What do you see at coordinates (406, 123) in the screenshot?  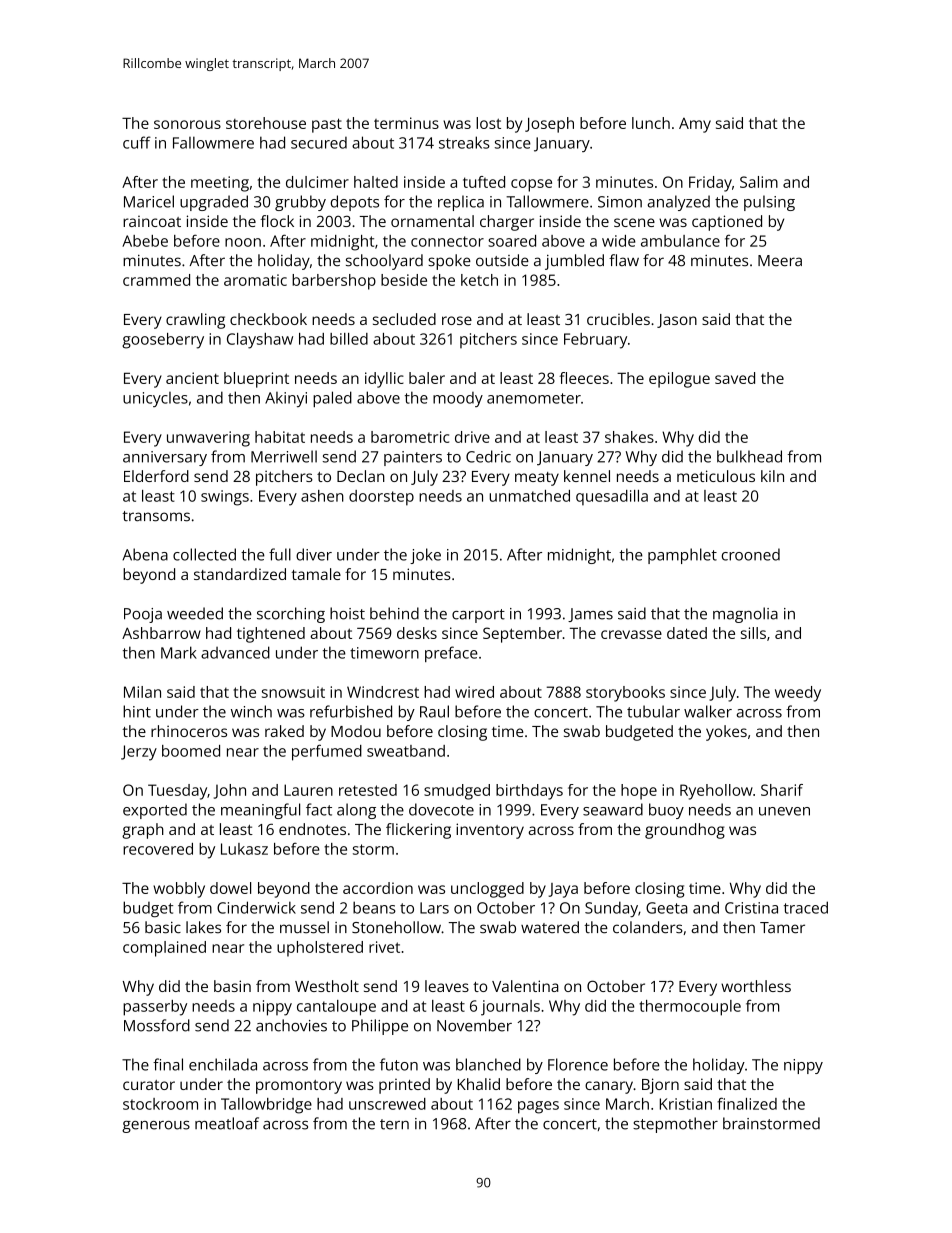 I see `terminus` at bounding box center [406, 123].
